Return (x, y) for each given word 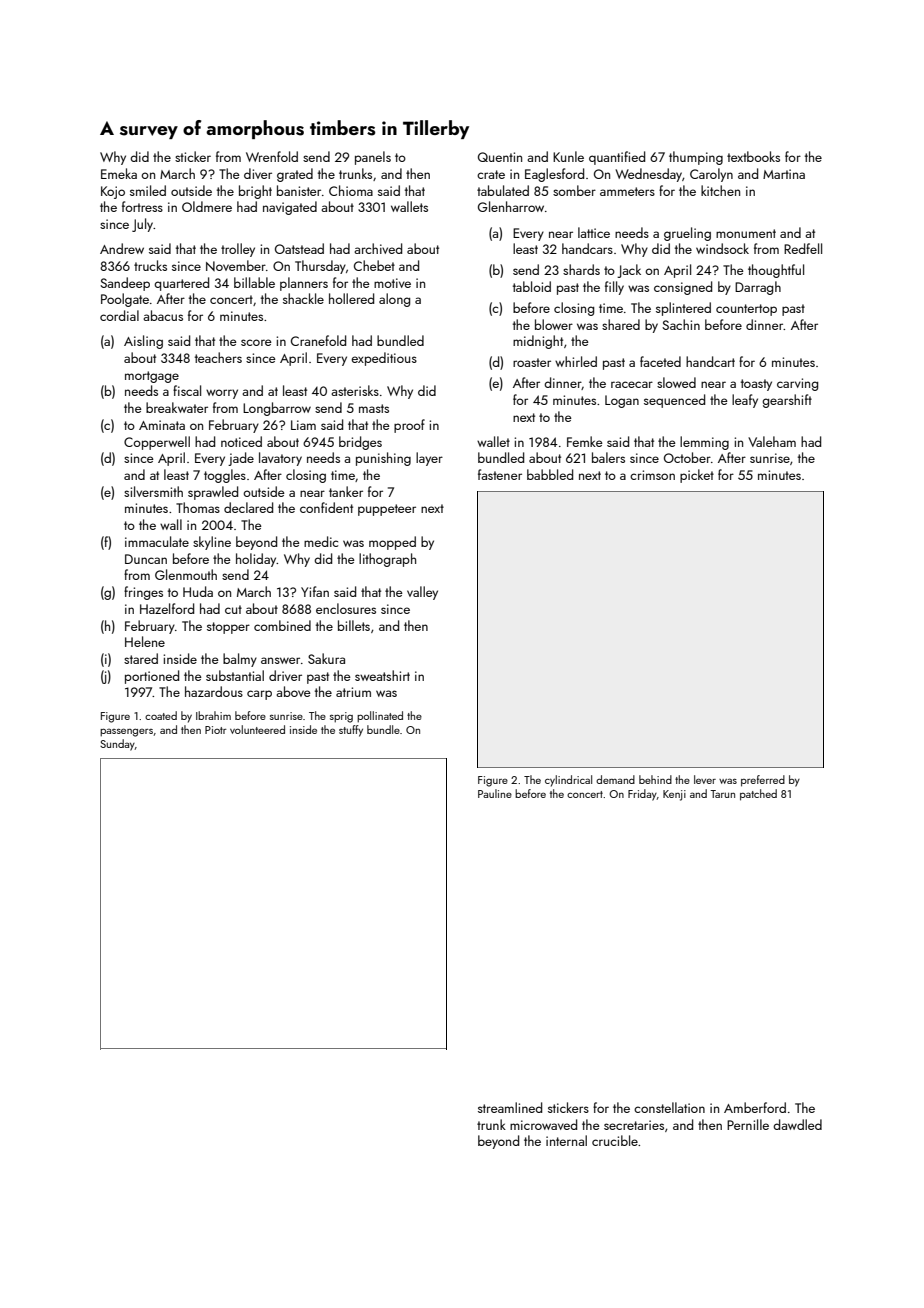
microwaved (543, 1124)
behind (655, 779)
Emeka (119, 173)
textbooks (753, 156)
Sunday (117, 745)
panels (373, 158)
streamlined (510, 1107)
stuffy (351, 731)
